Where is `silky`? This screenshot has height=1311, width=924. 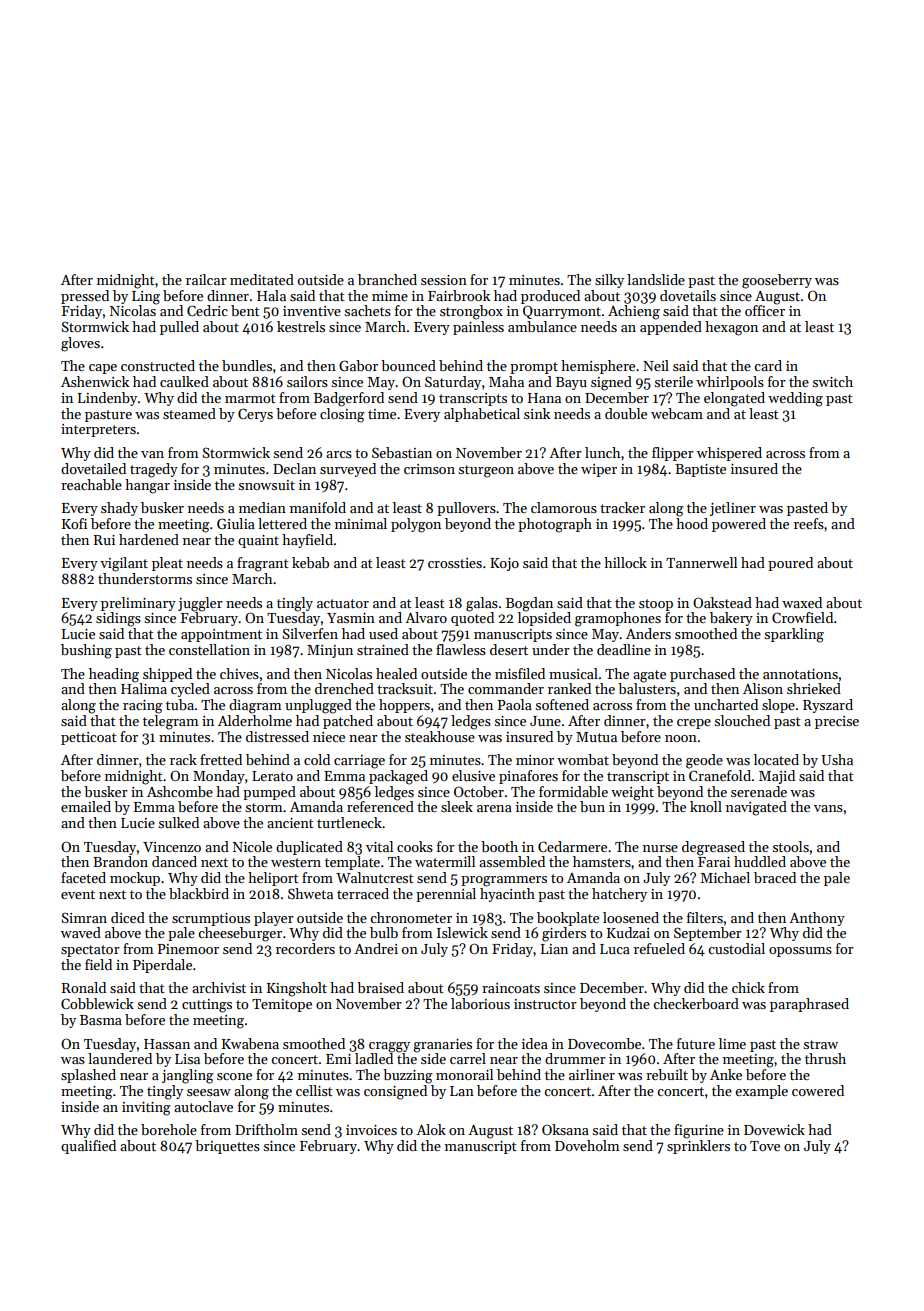 silky is located at coordinates (609, 281).
